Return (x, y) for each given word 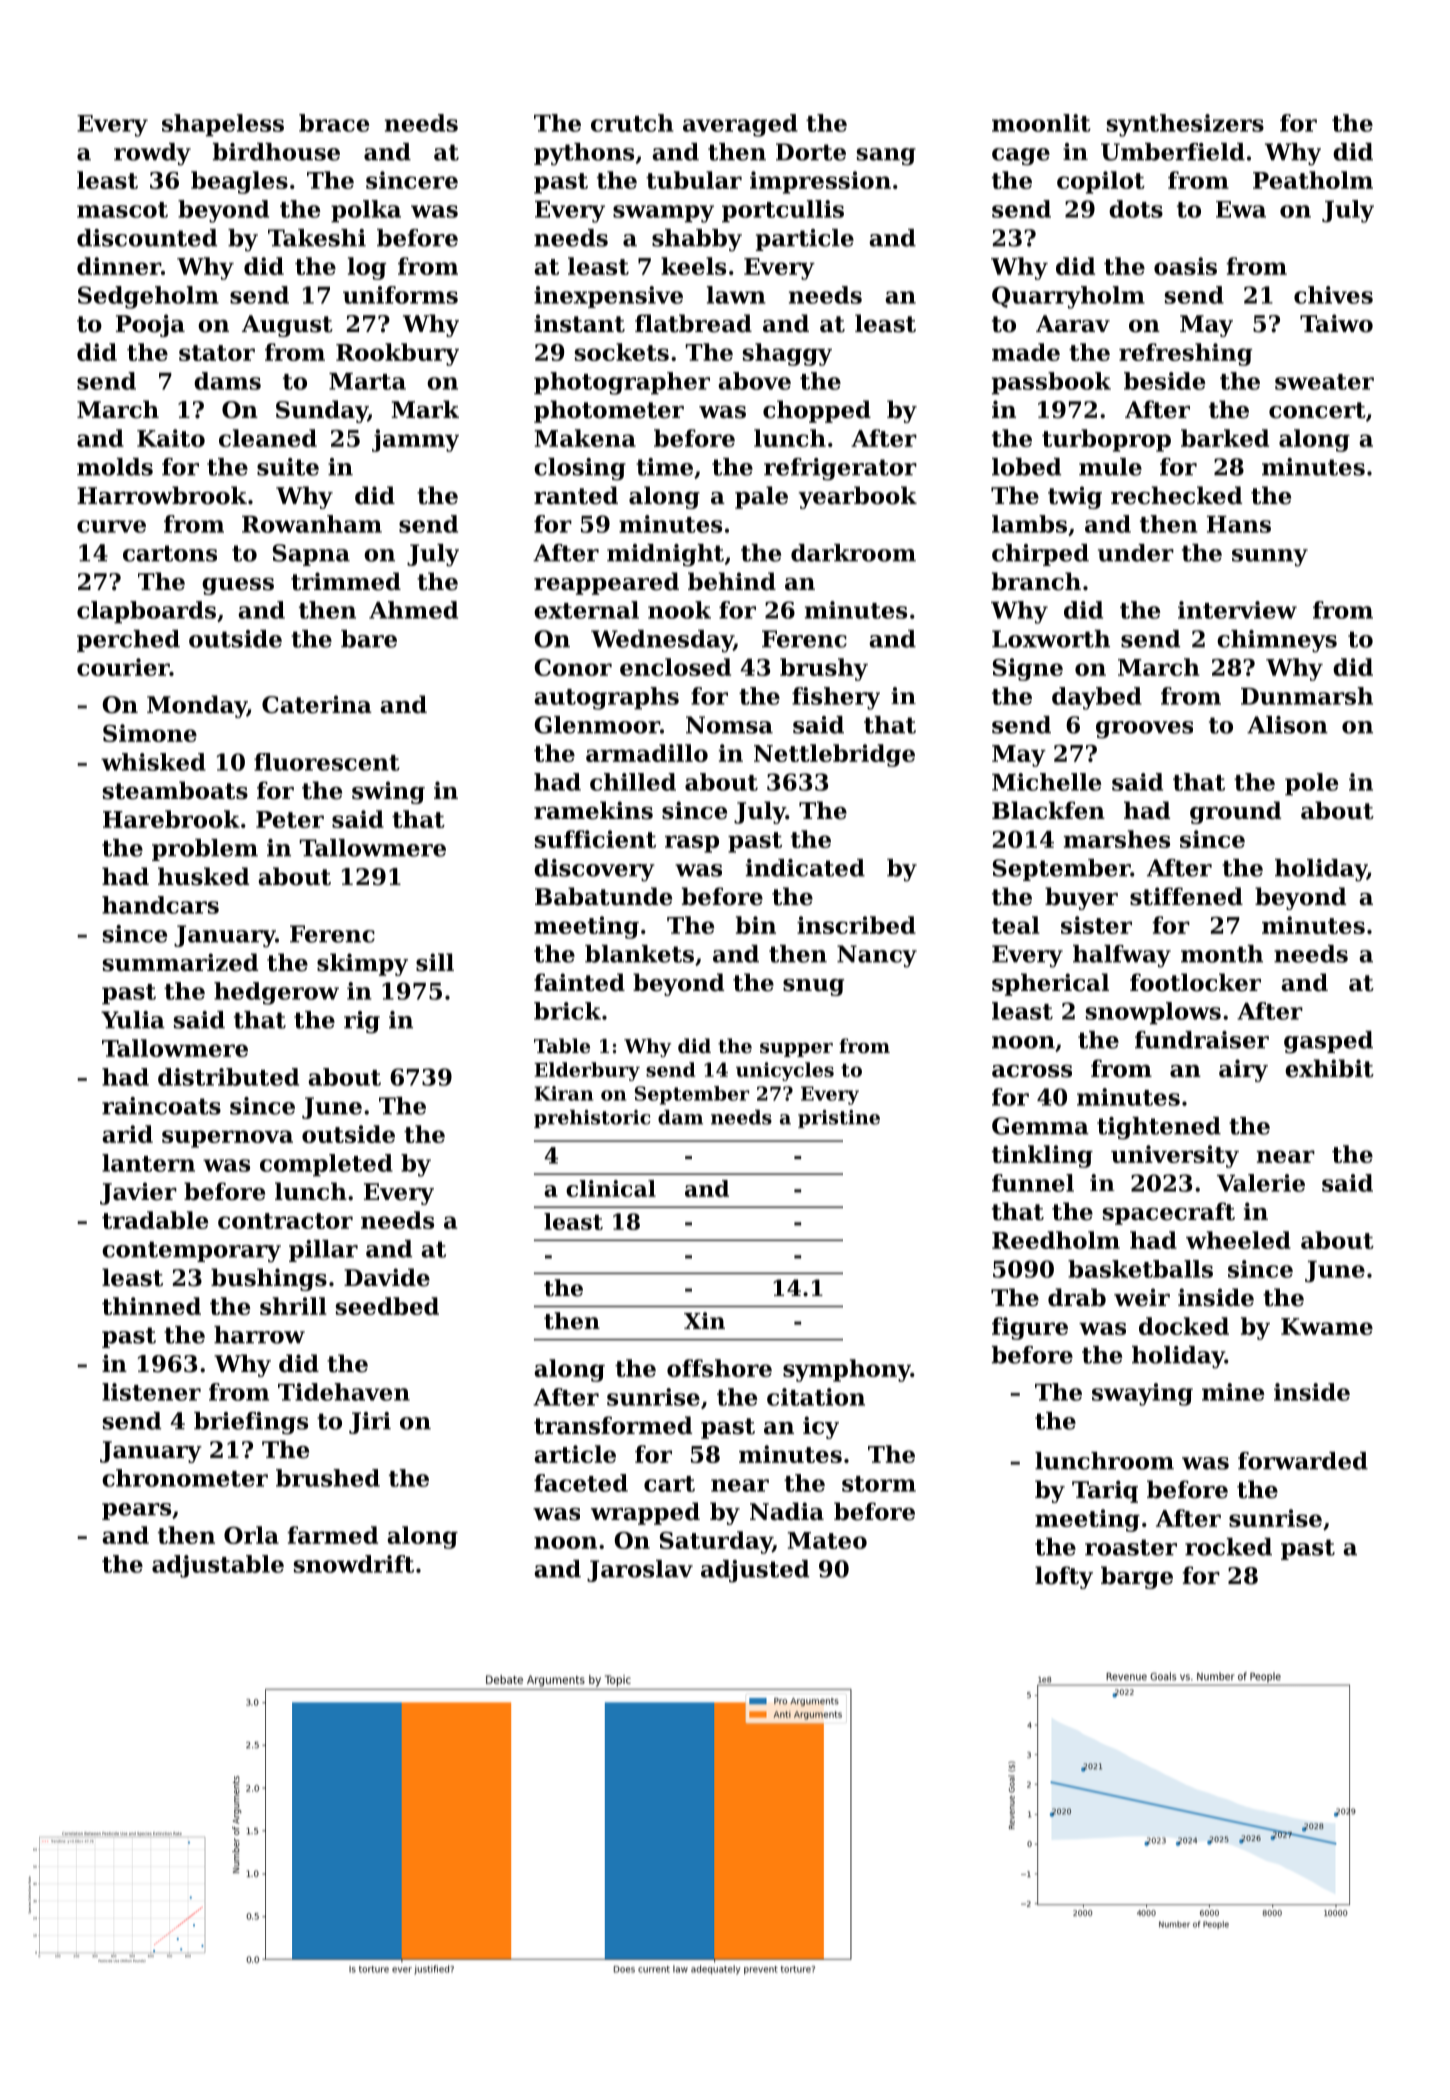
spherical (1050, 984)
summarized (180, 962)
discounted (147, 238)
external (586, 610)
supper (796, 1050)
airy (1243, 1070)
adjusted (755, 1571)
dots (1136, 209)
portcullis (783, 211)
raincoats (161, 1106)
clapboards (146, 612)
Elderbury (587, 1071)
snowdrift (354, 1564)
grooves (1144, 730)
